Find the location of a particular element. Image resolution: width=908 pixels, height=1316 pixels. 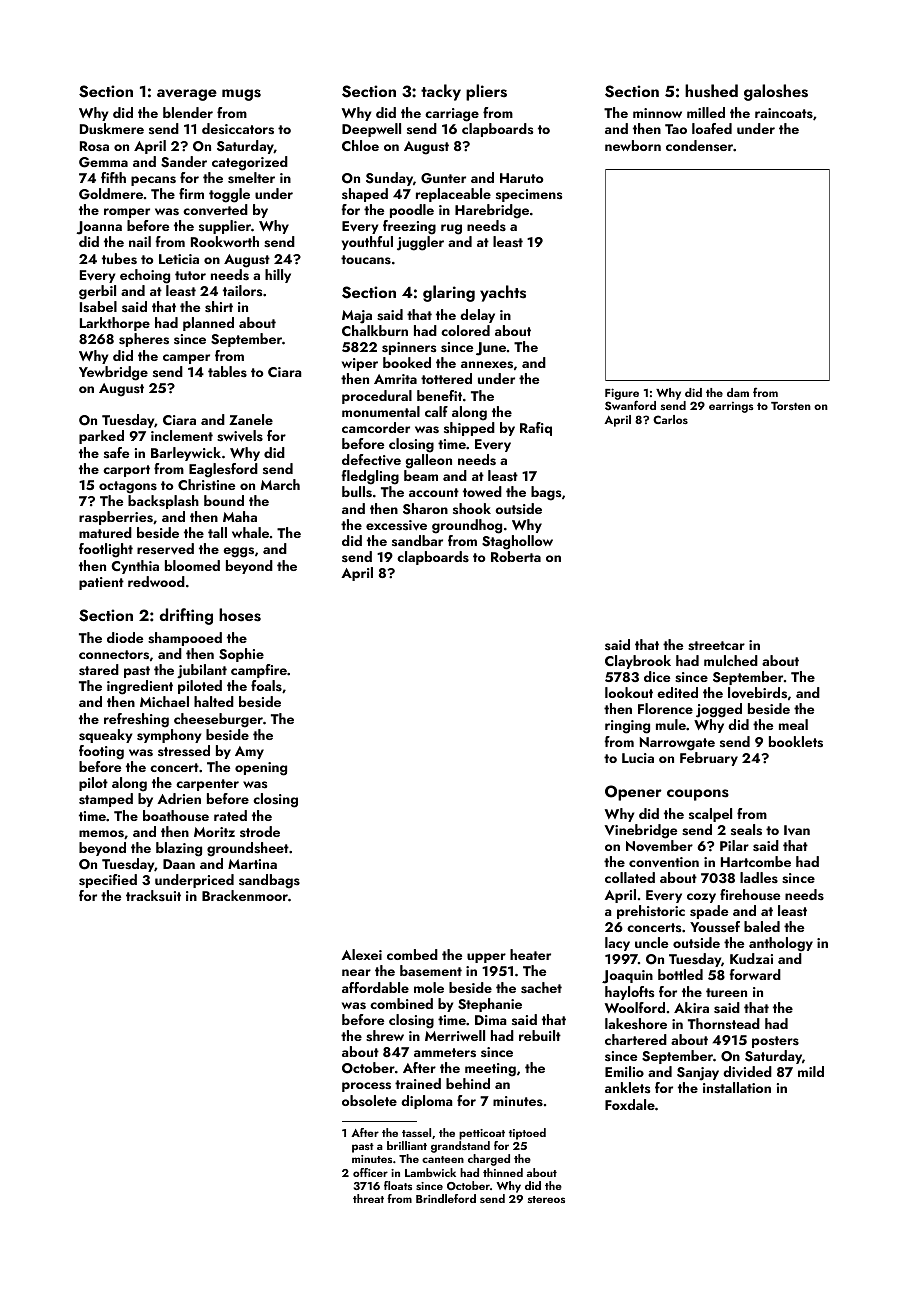

stereos is located at coordinates (546, 1199).
